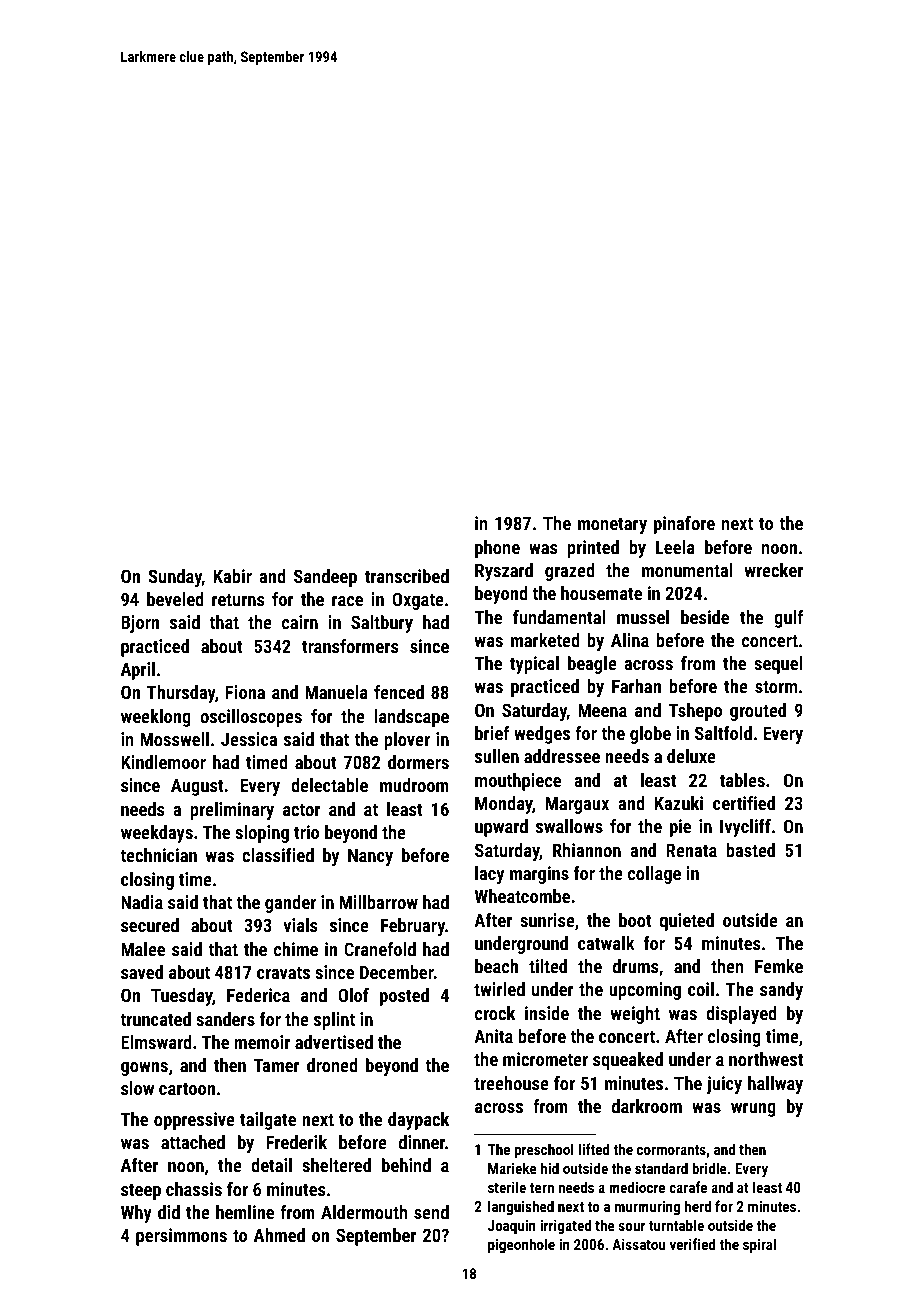 The image size is (924, 1308). Describe the element at coordinates (140, 624) in the page. I see `Bjorn` at that location.
